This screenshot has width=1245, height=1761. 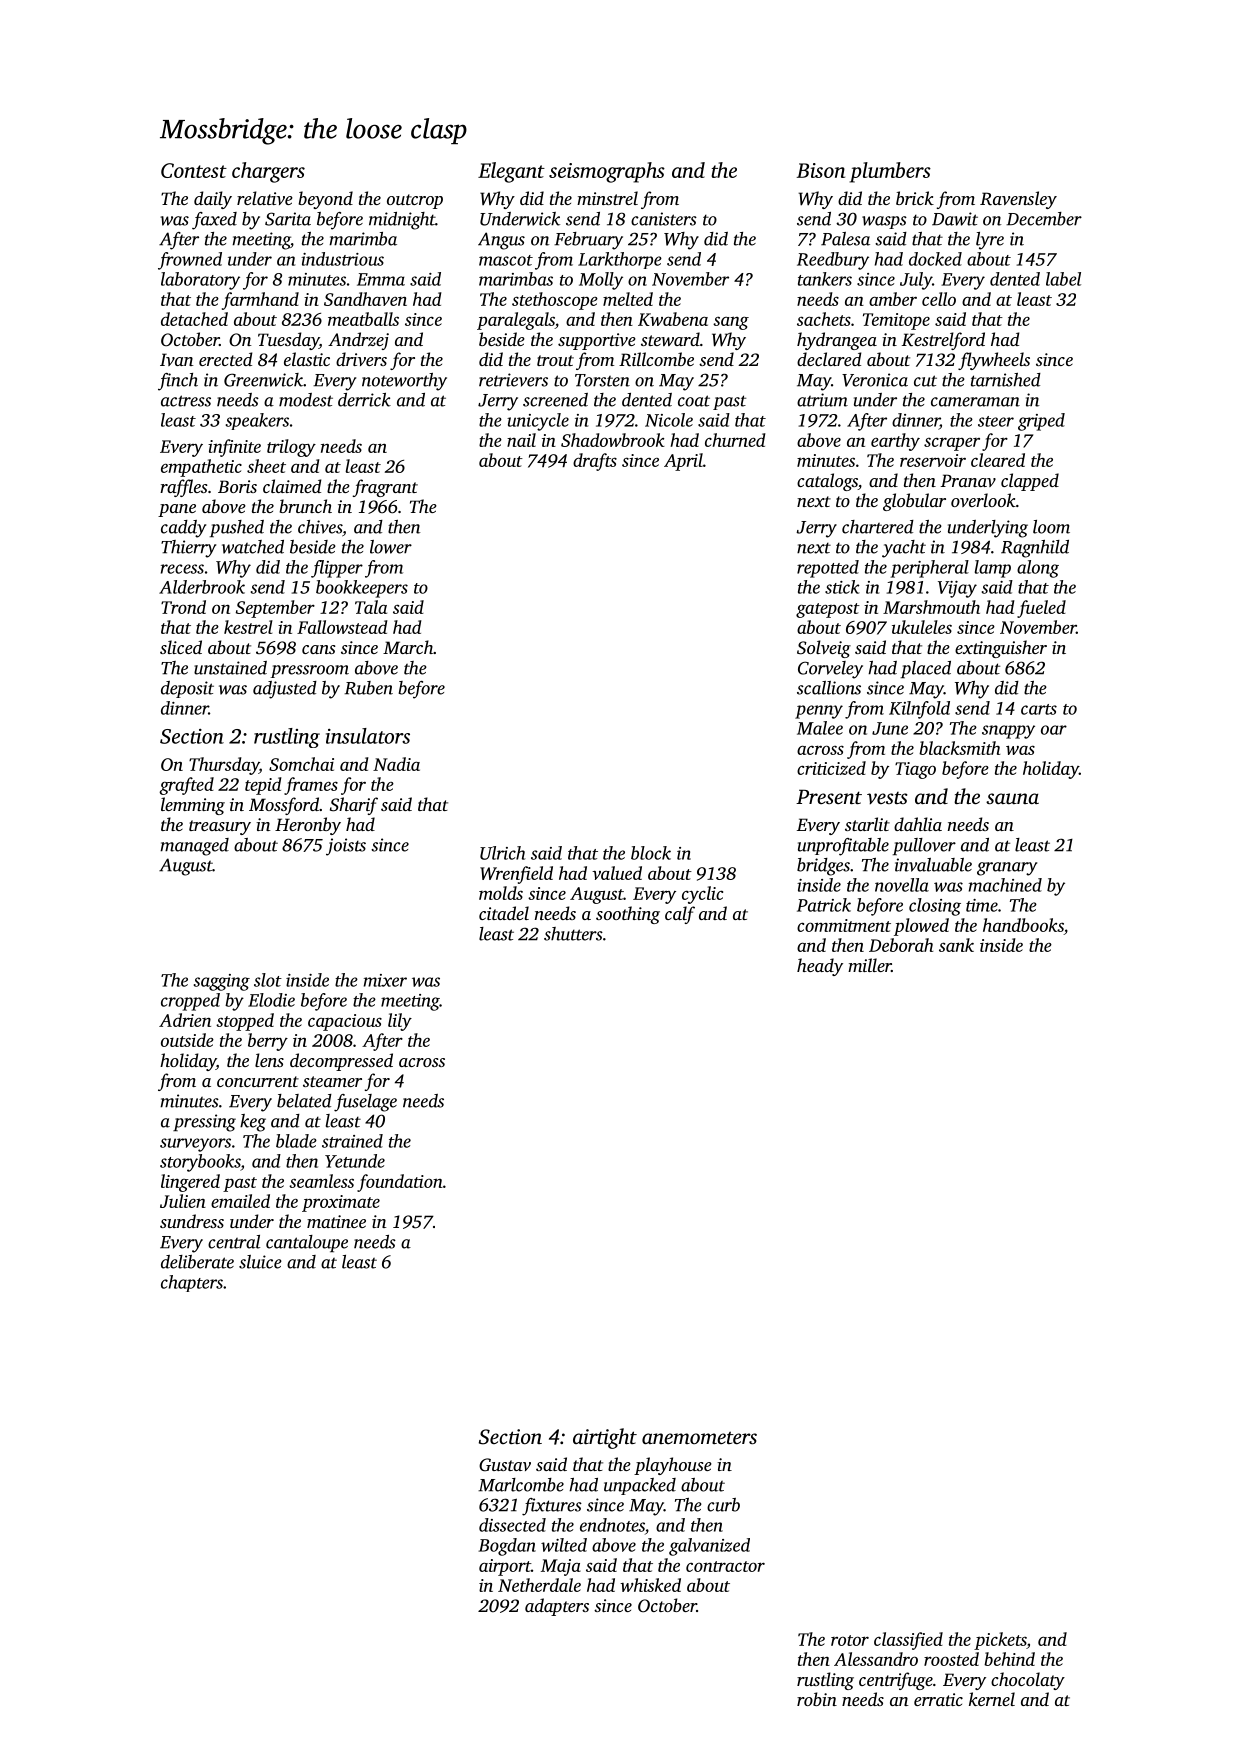 I want to click on Emma, so click(x=381, y=279).
